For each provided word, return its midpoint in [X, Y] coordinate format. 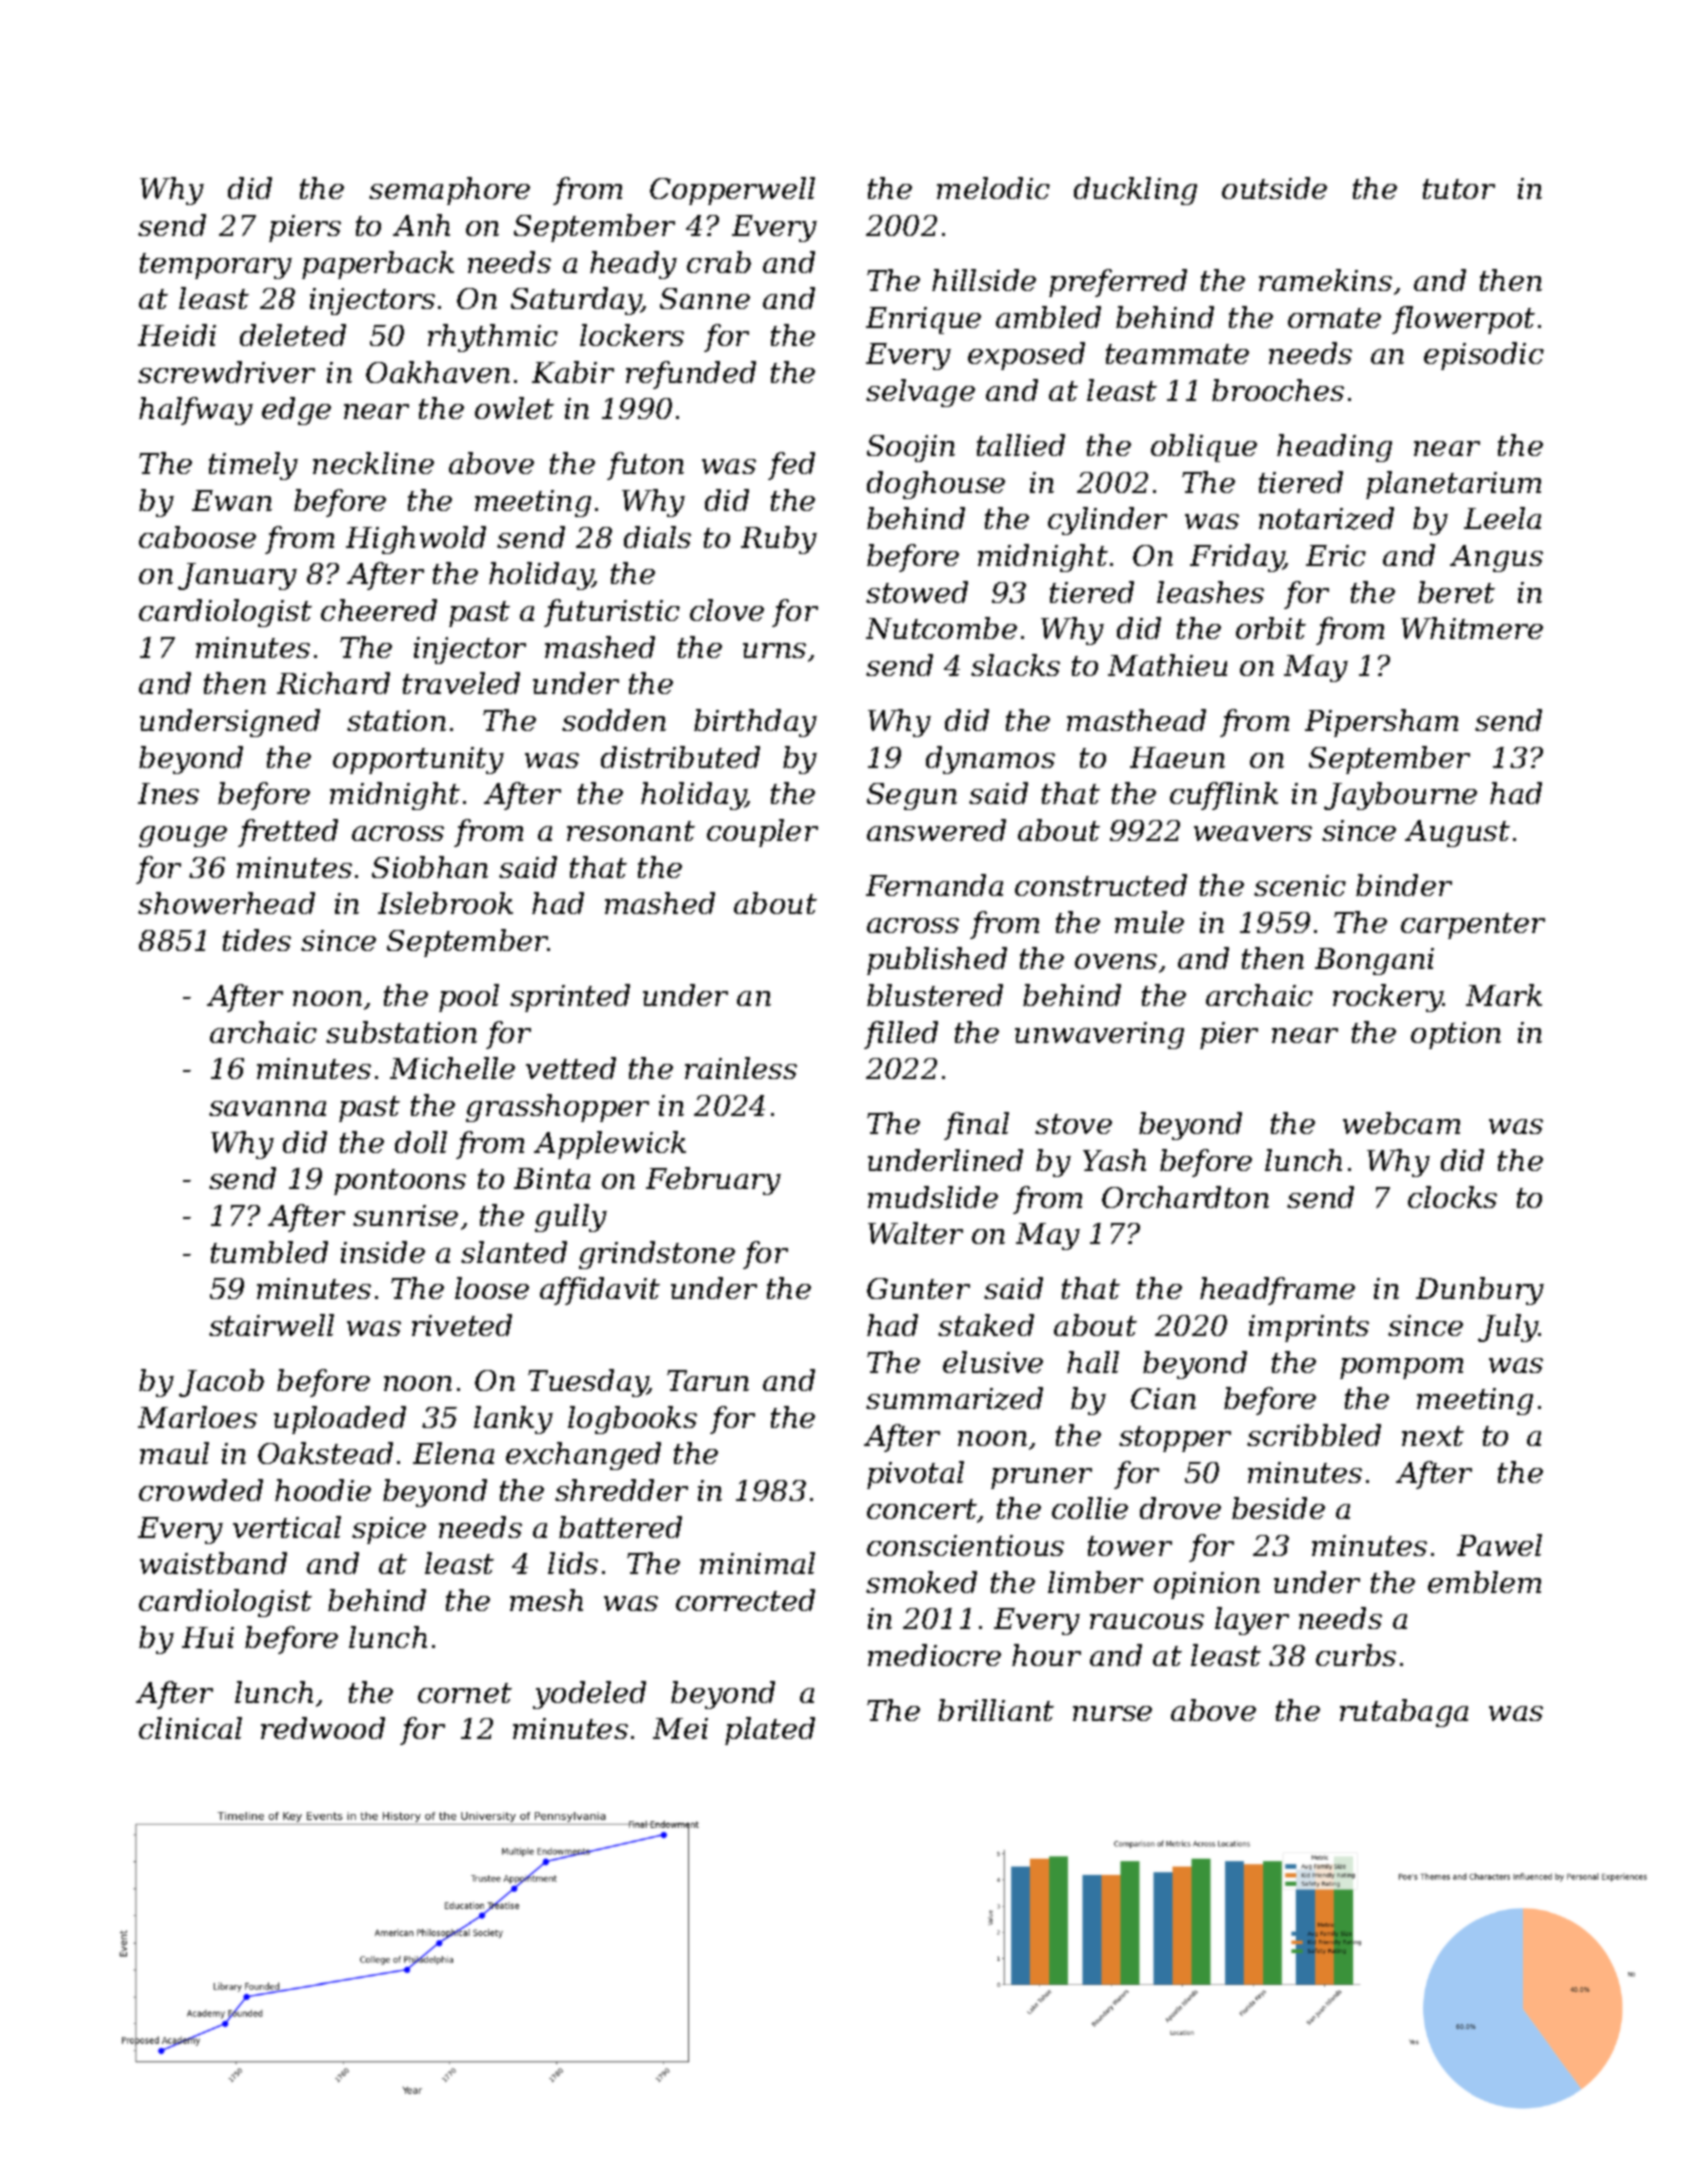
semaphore [449, 191]
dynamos [990, 760]
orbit [1271, 628]
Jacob [221, 1383]
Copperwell [732, 191]
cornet [465, 1693]
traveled [461, 683]
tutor [1459, 189]
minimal [757, 1563]
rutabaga [1404, 1713]
